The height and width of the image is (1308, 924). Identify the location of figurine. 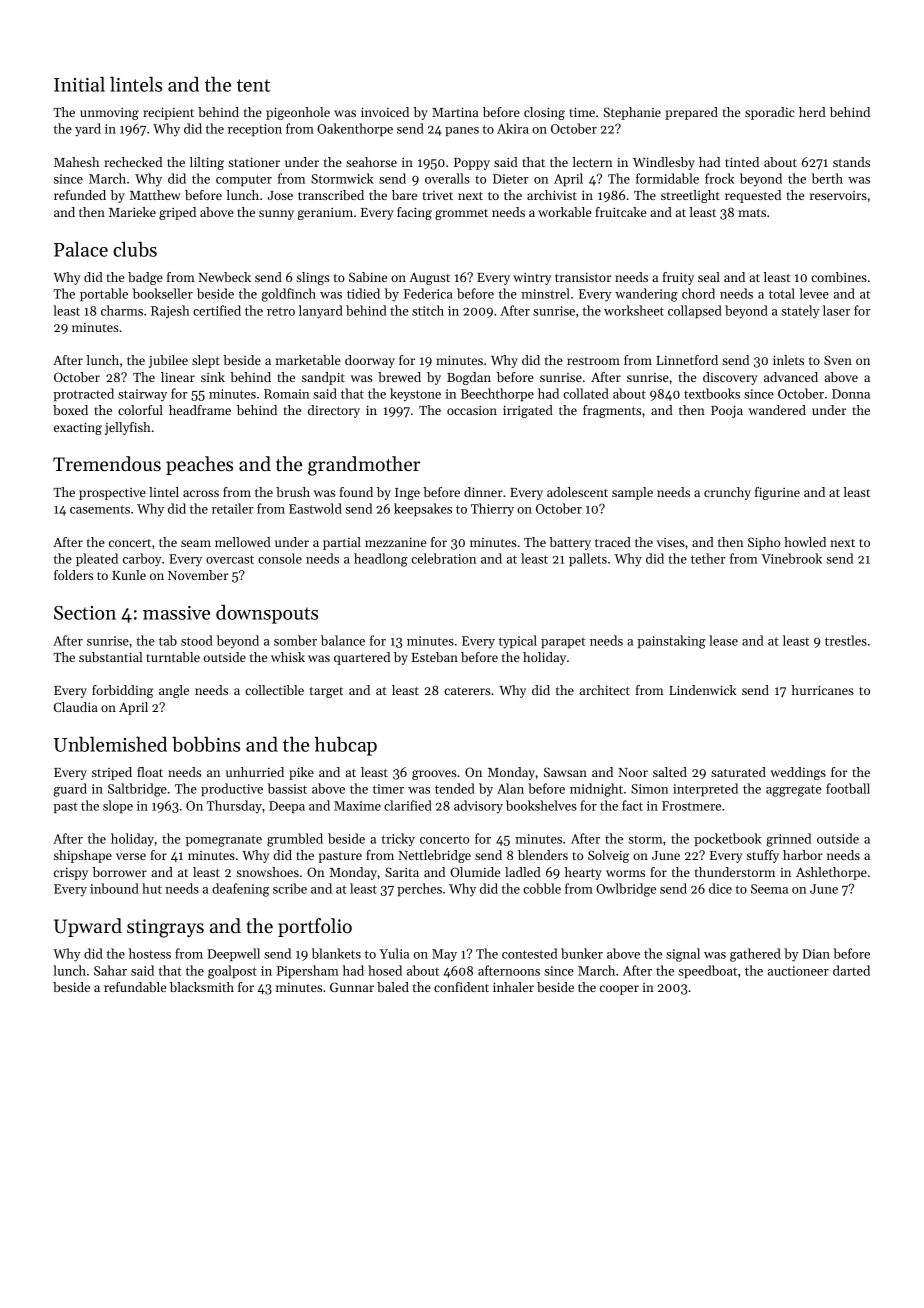
(777, 493).
